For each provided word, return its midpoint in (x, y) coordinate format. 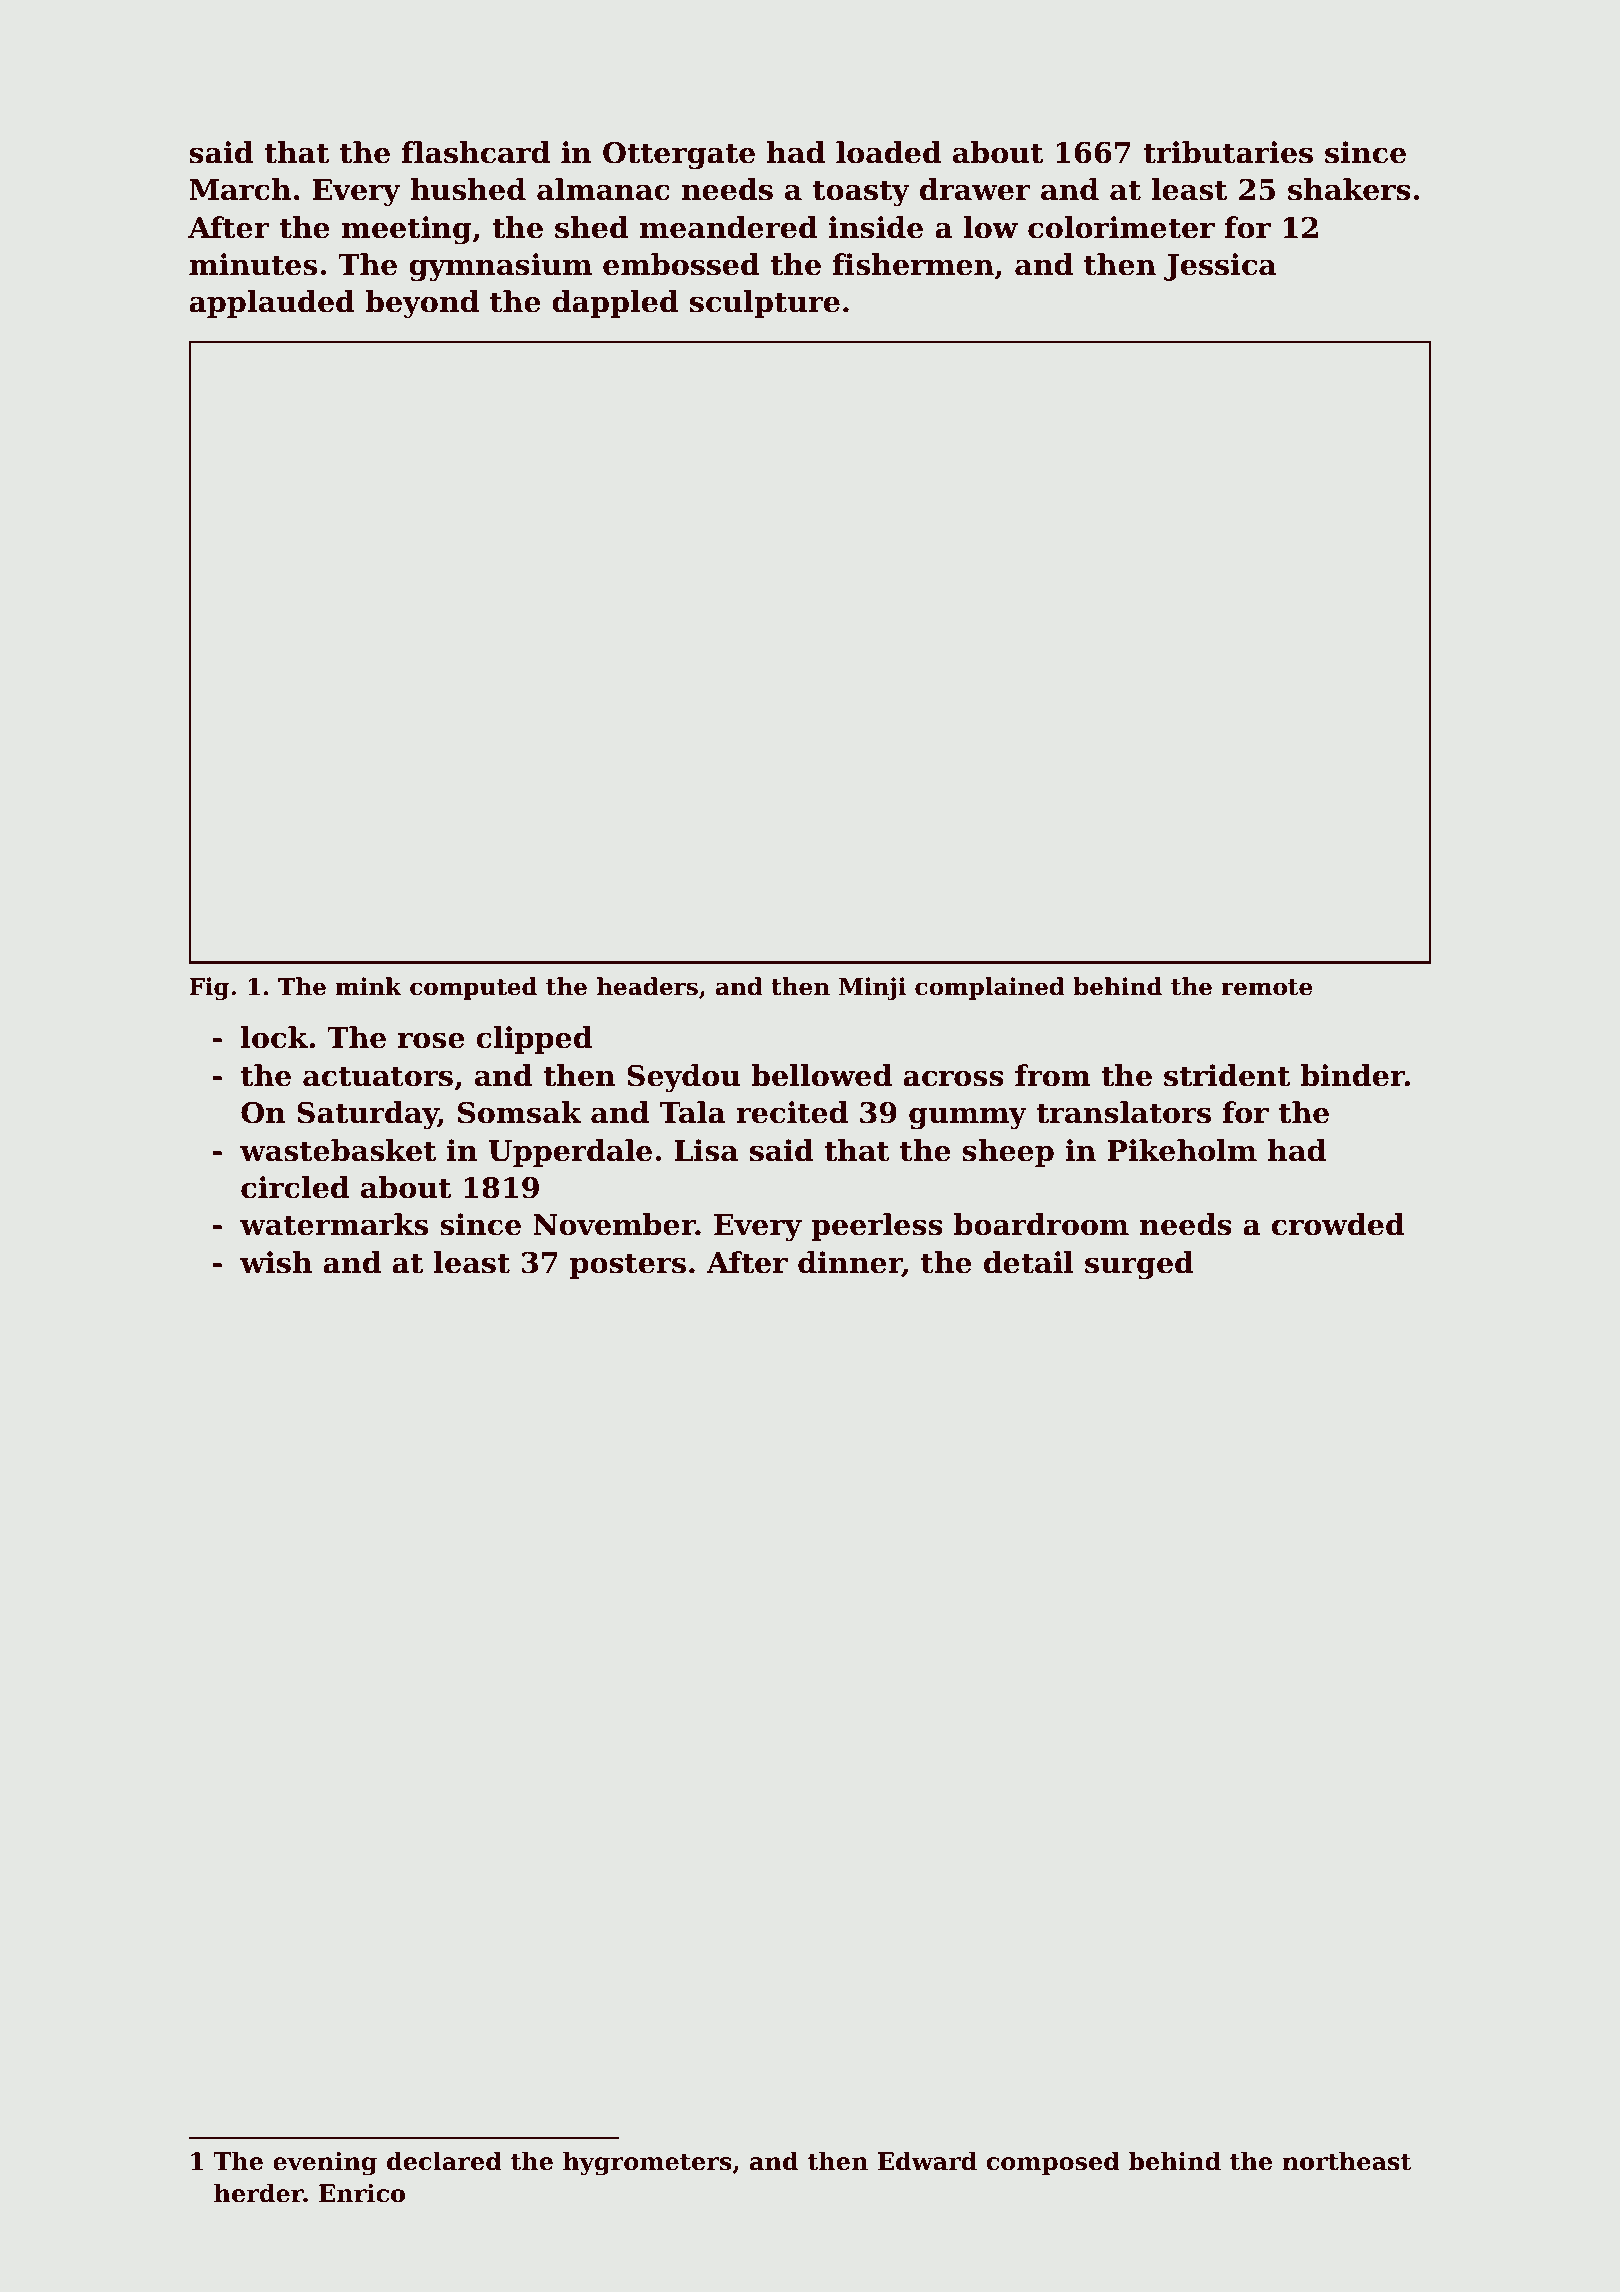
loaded (889, 152)
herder (259, 2193)
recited (792, 1112)
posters (628, 1266)
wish (276, 1262)
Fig (209, 988)
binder (1353, 1075)
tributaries (1228, 152)
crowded (1338, 1224)
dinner (850, 1263)
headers (647, 986)
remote (1266, 987)
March (240, 189)
